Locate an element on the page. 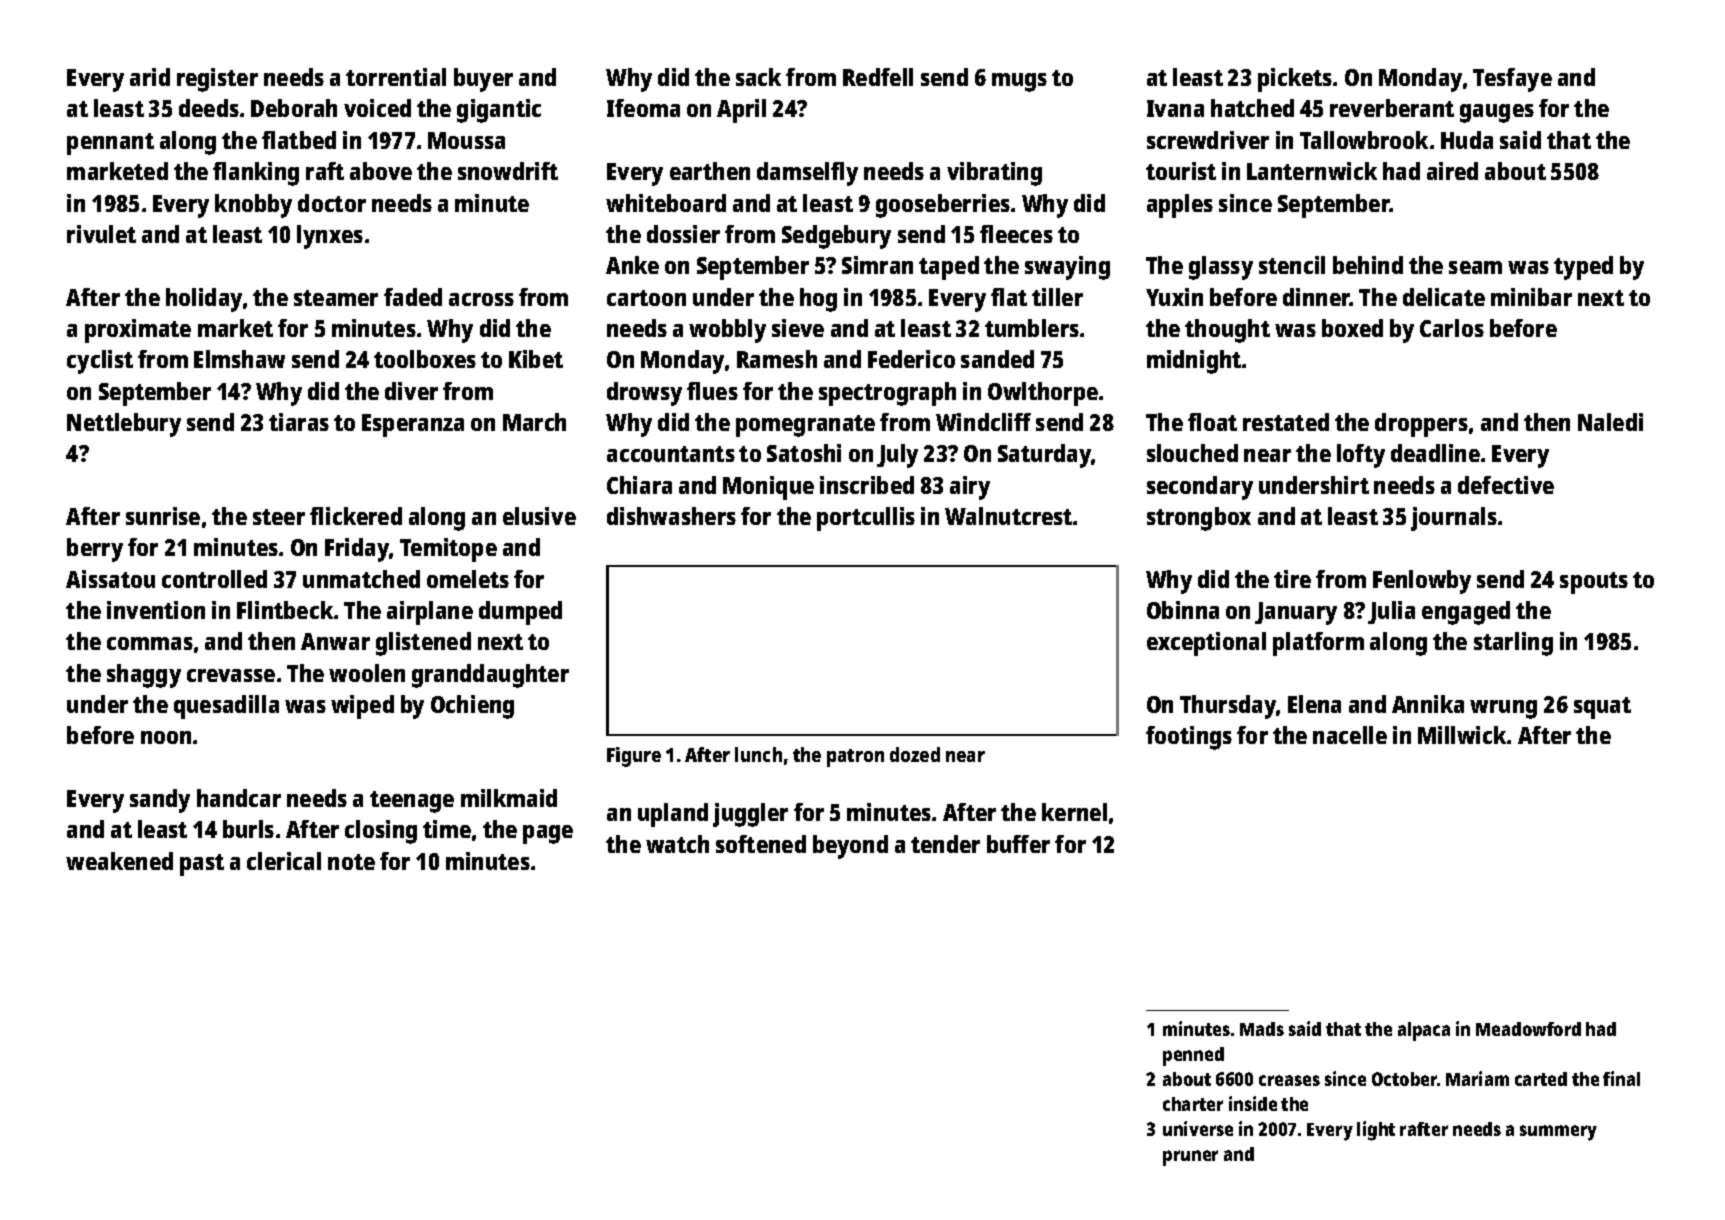  doctor is located at coordinates (332, 203).
